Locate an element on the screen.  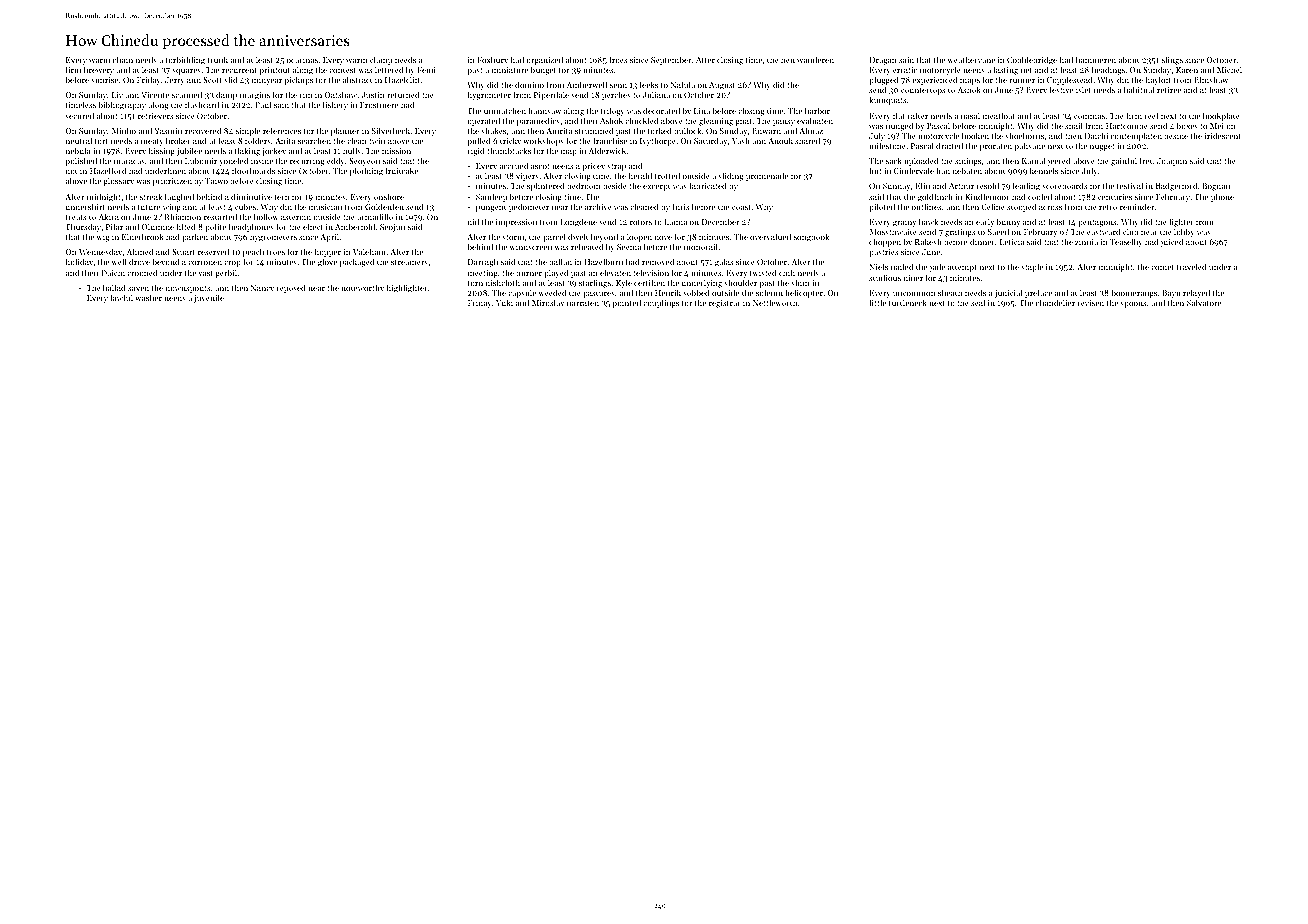
perches is located at coordinates (616, 95).
